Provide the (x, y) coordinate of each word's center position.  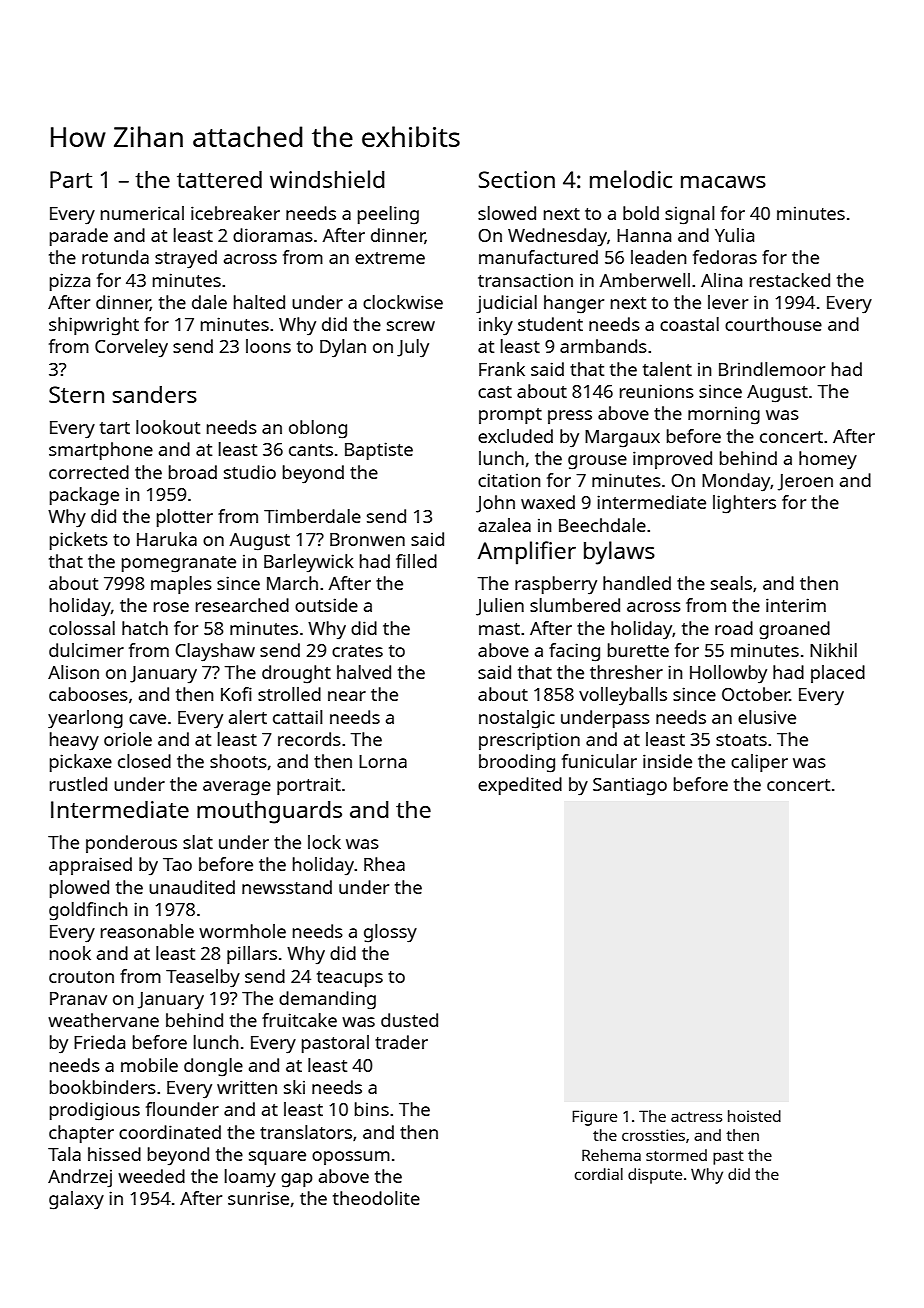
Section (516, 179)
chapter (81, 1134)
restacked (790, 280)
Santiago (630, 787)
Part (71, 179)
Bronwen (367, 539)
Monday (736, 482)
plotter (185, 518)
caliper (759, 763)
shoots (238, 761)
